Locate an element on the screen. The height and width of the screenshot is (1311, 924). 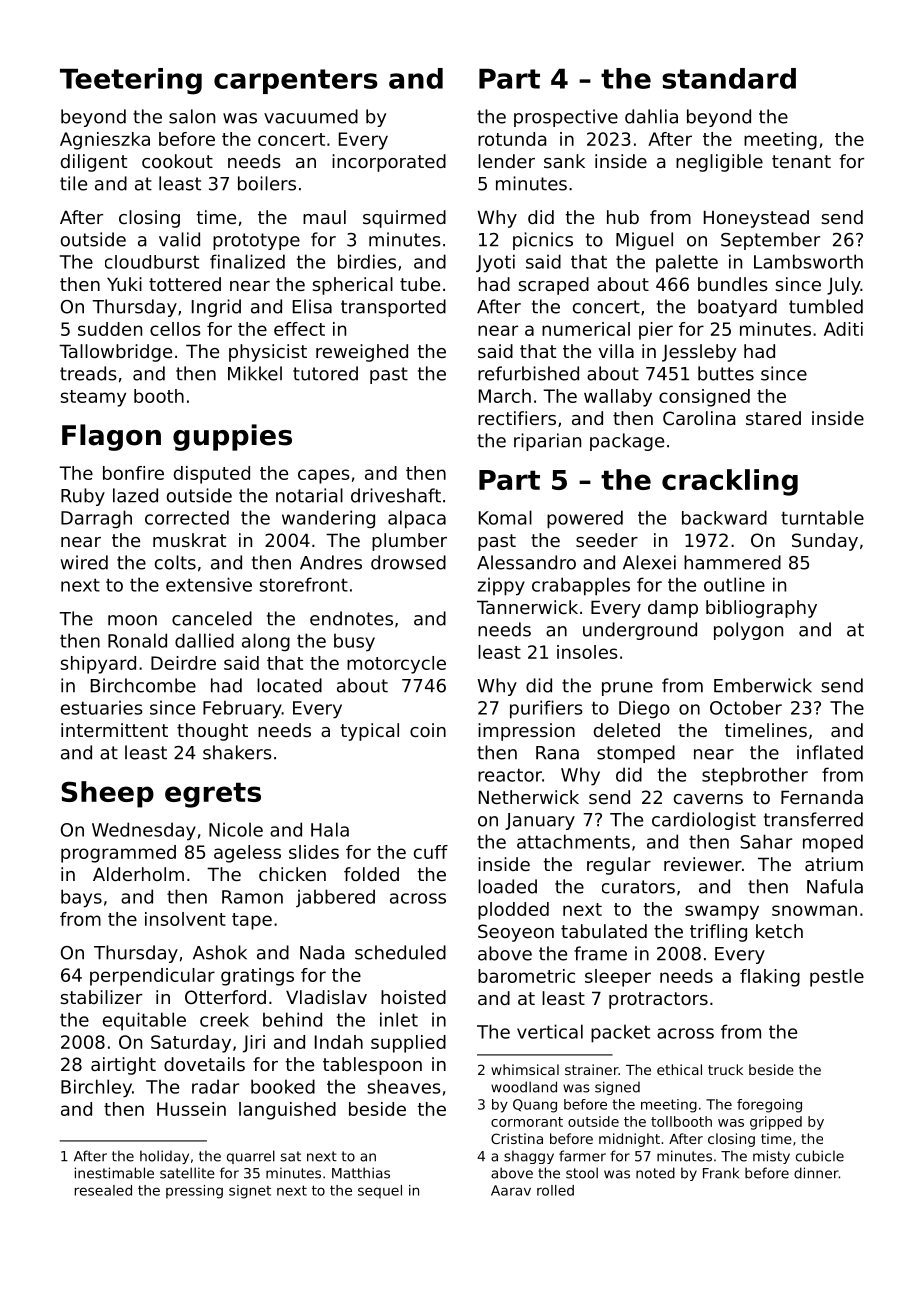
standard is located at coordinates (729, 78).
